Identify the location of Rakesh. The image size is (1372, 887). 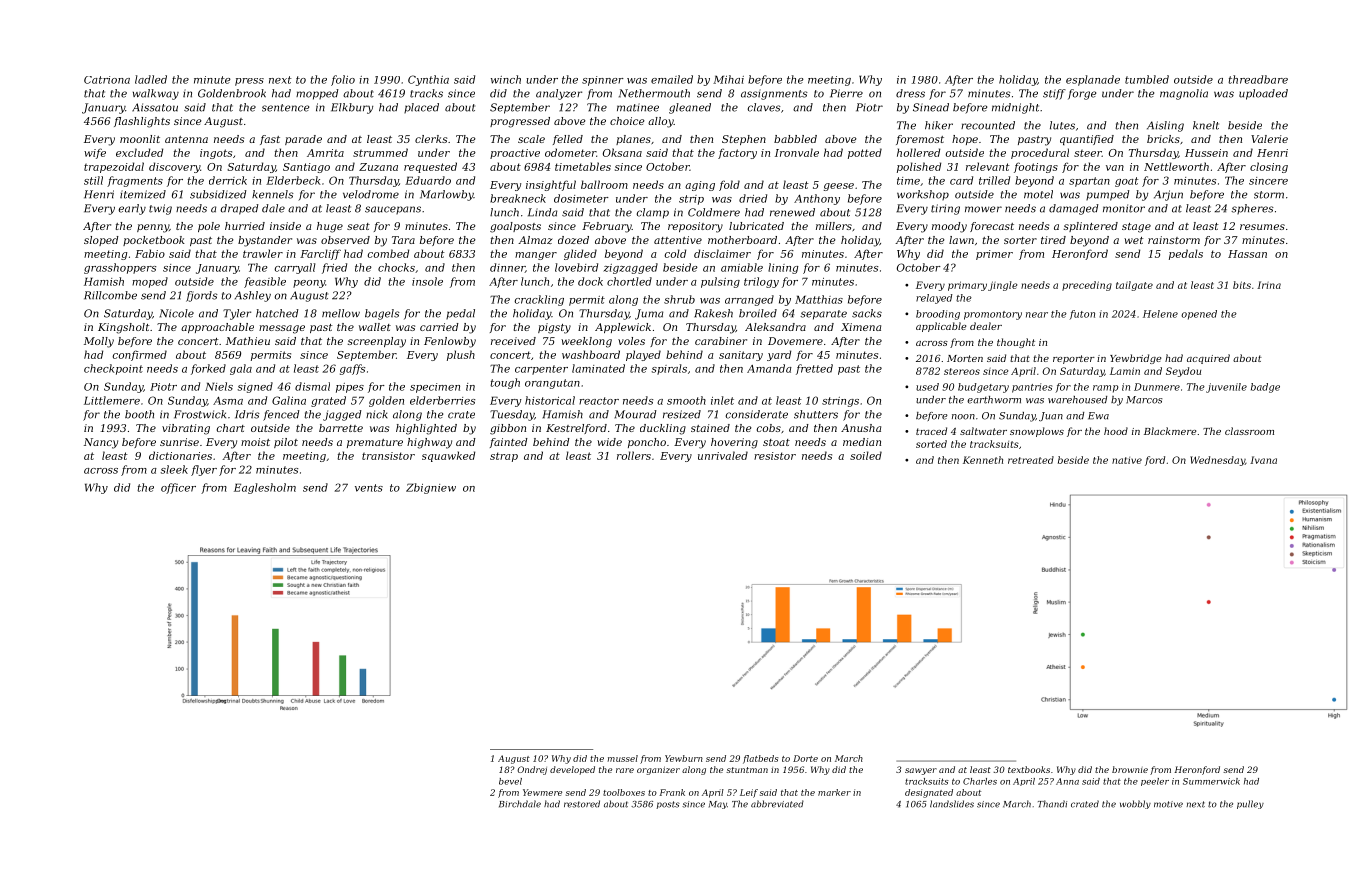
(713, 313).
